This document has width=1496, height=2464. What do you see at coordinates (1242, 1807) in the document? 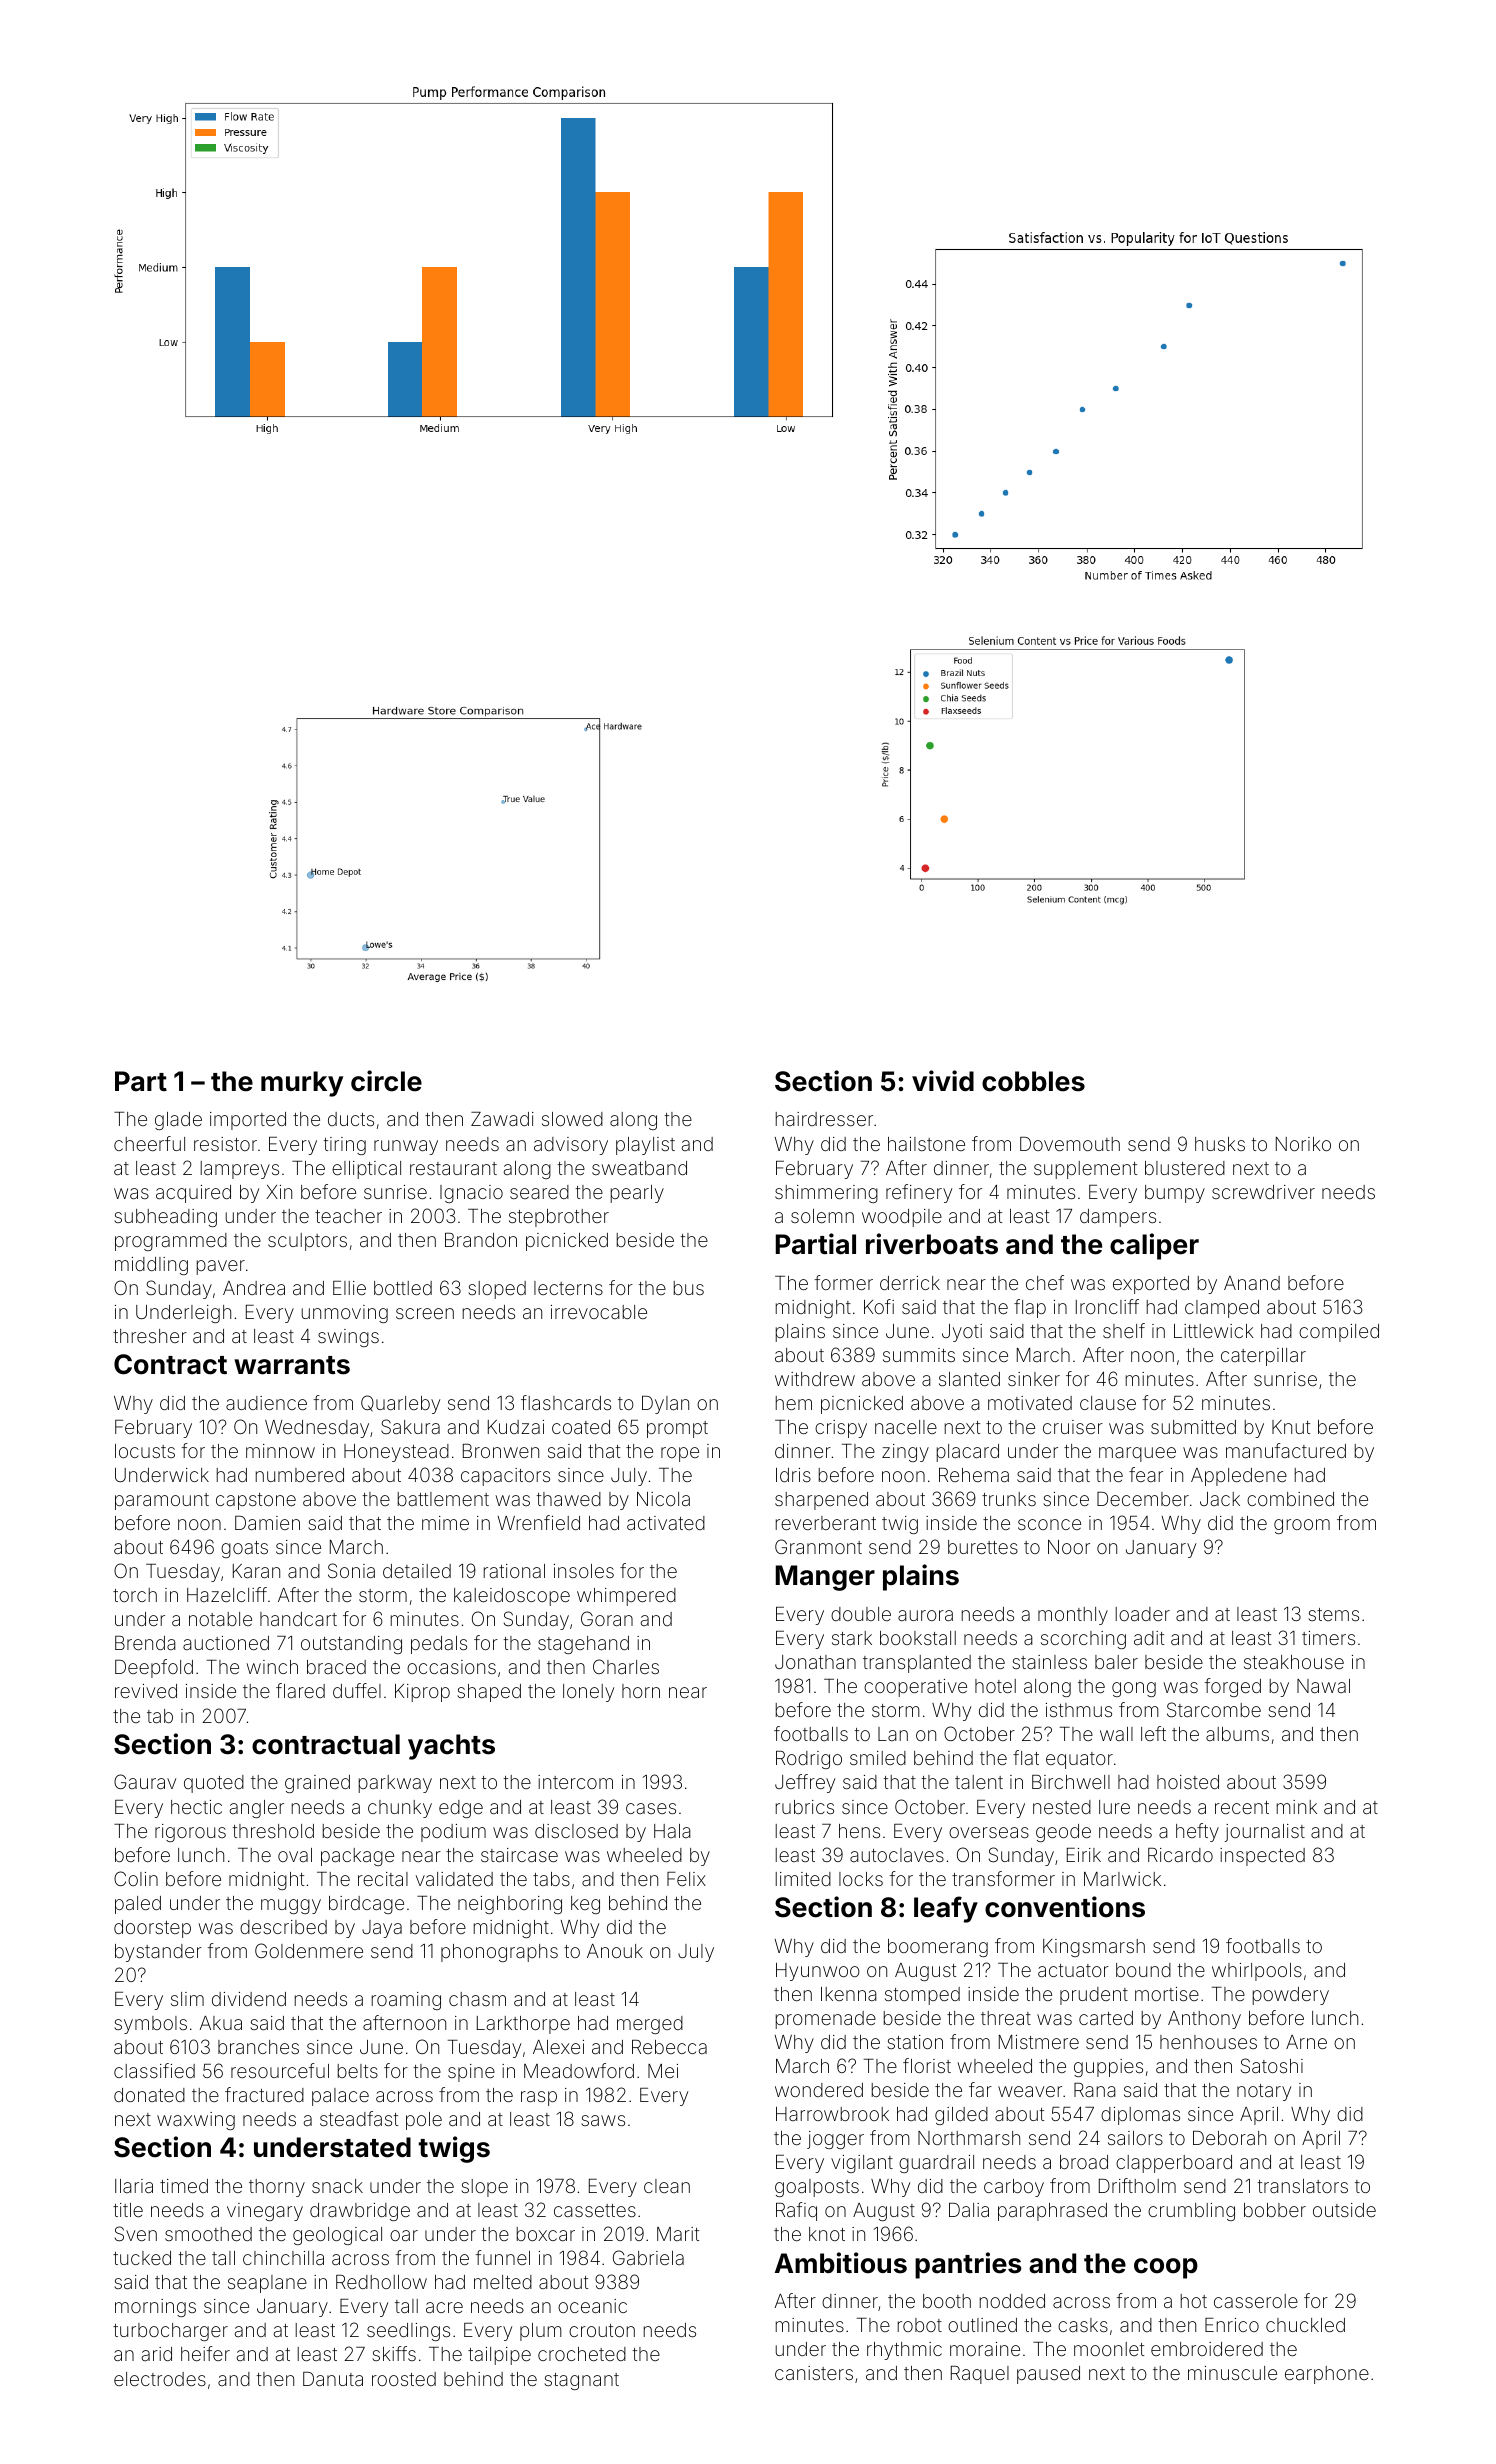
I see `recent` at bounding box center [1242, 1807].
